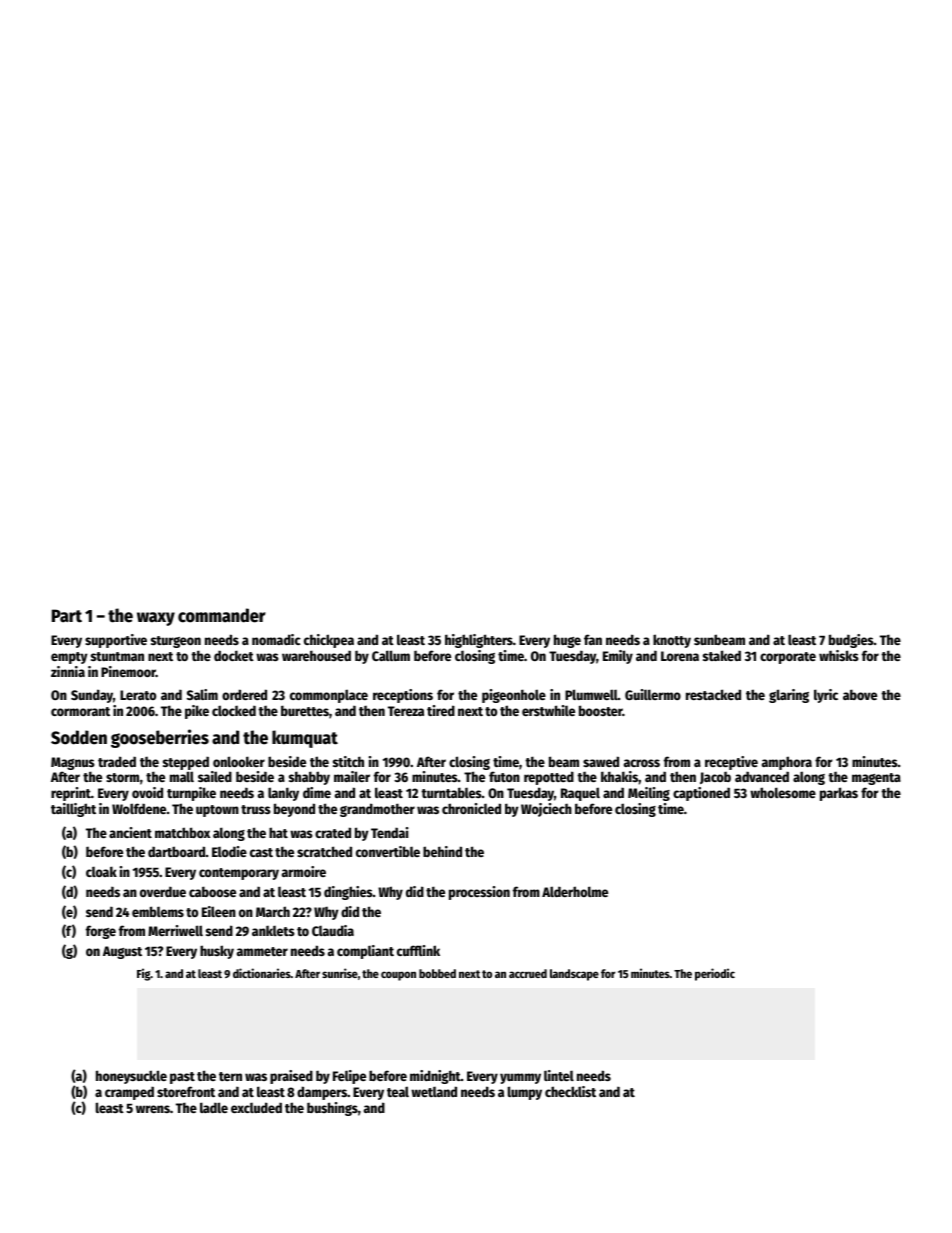 The width and height of the document is (952, 1233). I want to click on forge, so click(101, 932).
